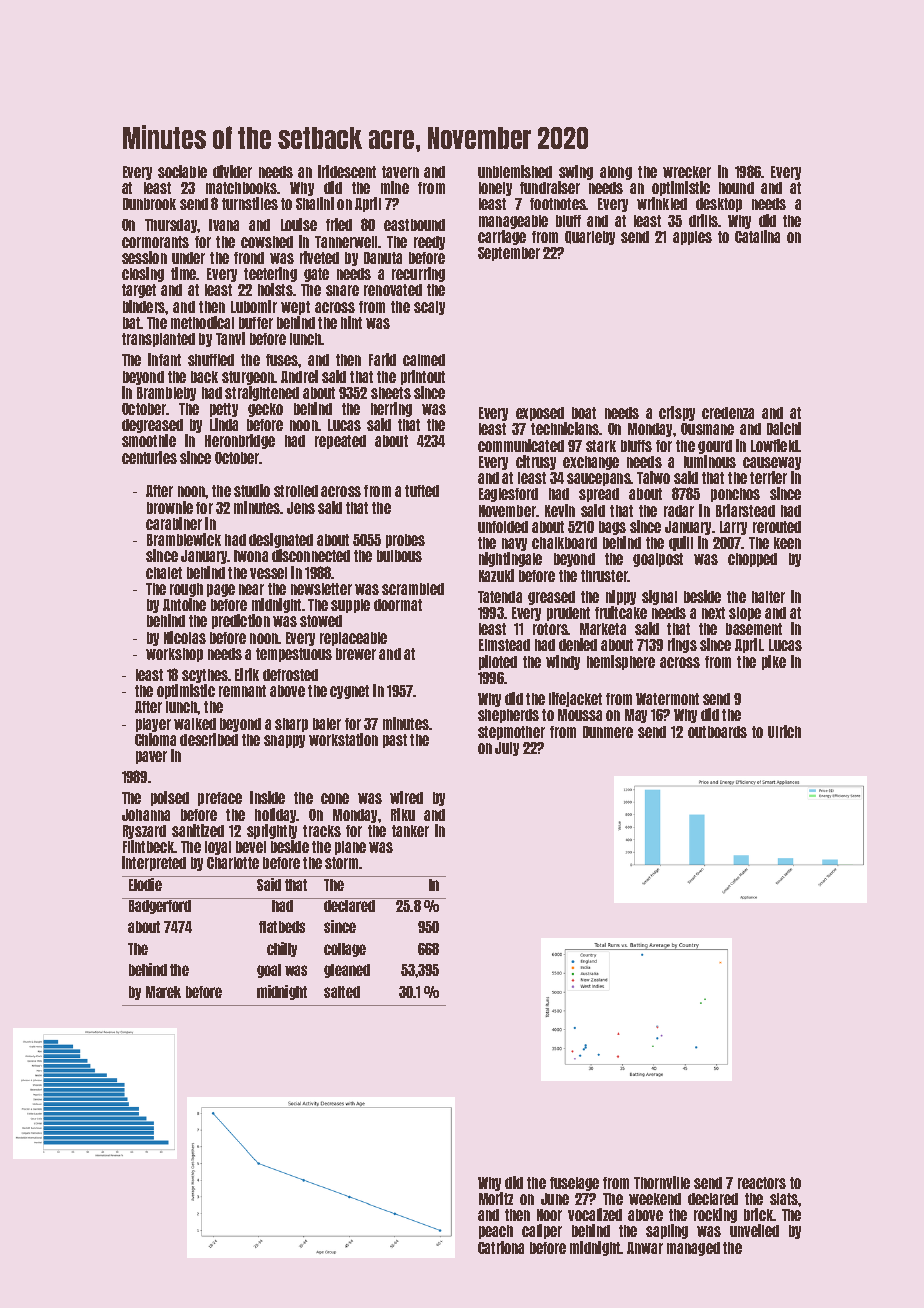  What do you see at coordinates (774, 662) in the page?
I see `pike` at bounding box center [774, 662].
